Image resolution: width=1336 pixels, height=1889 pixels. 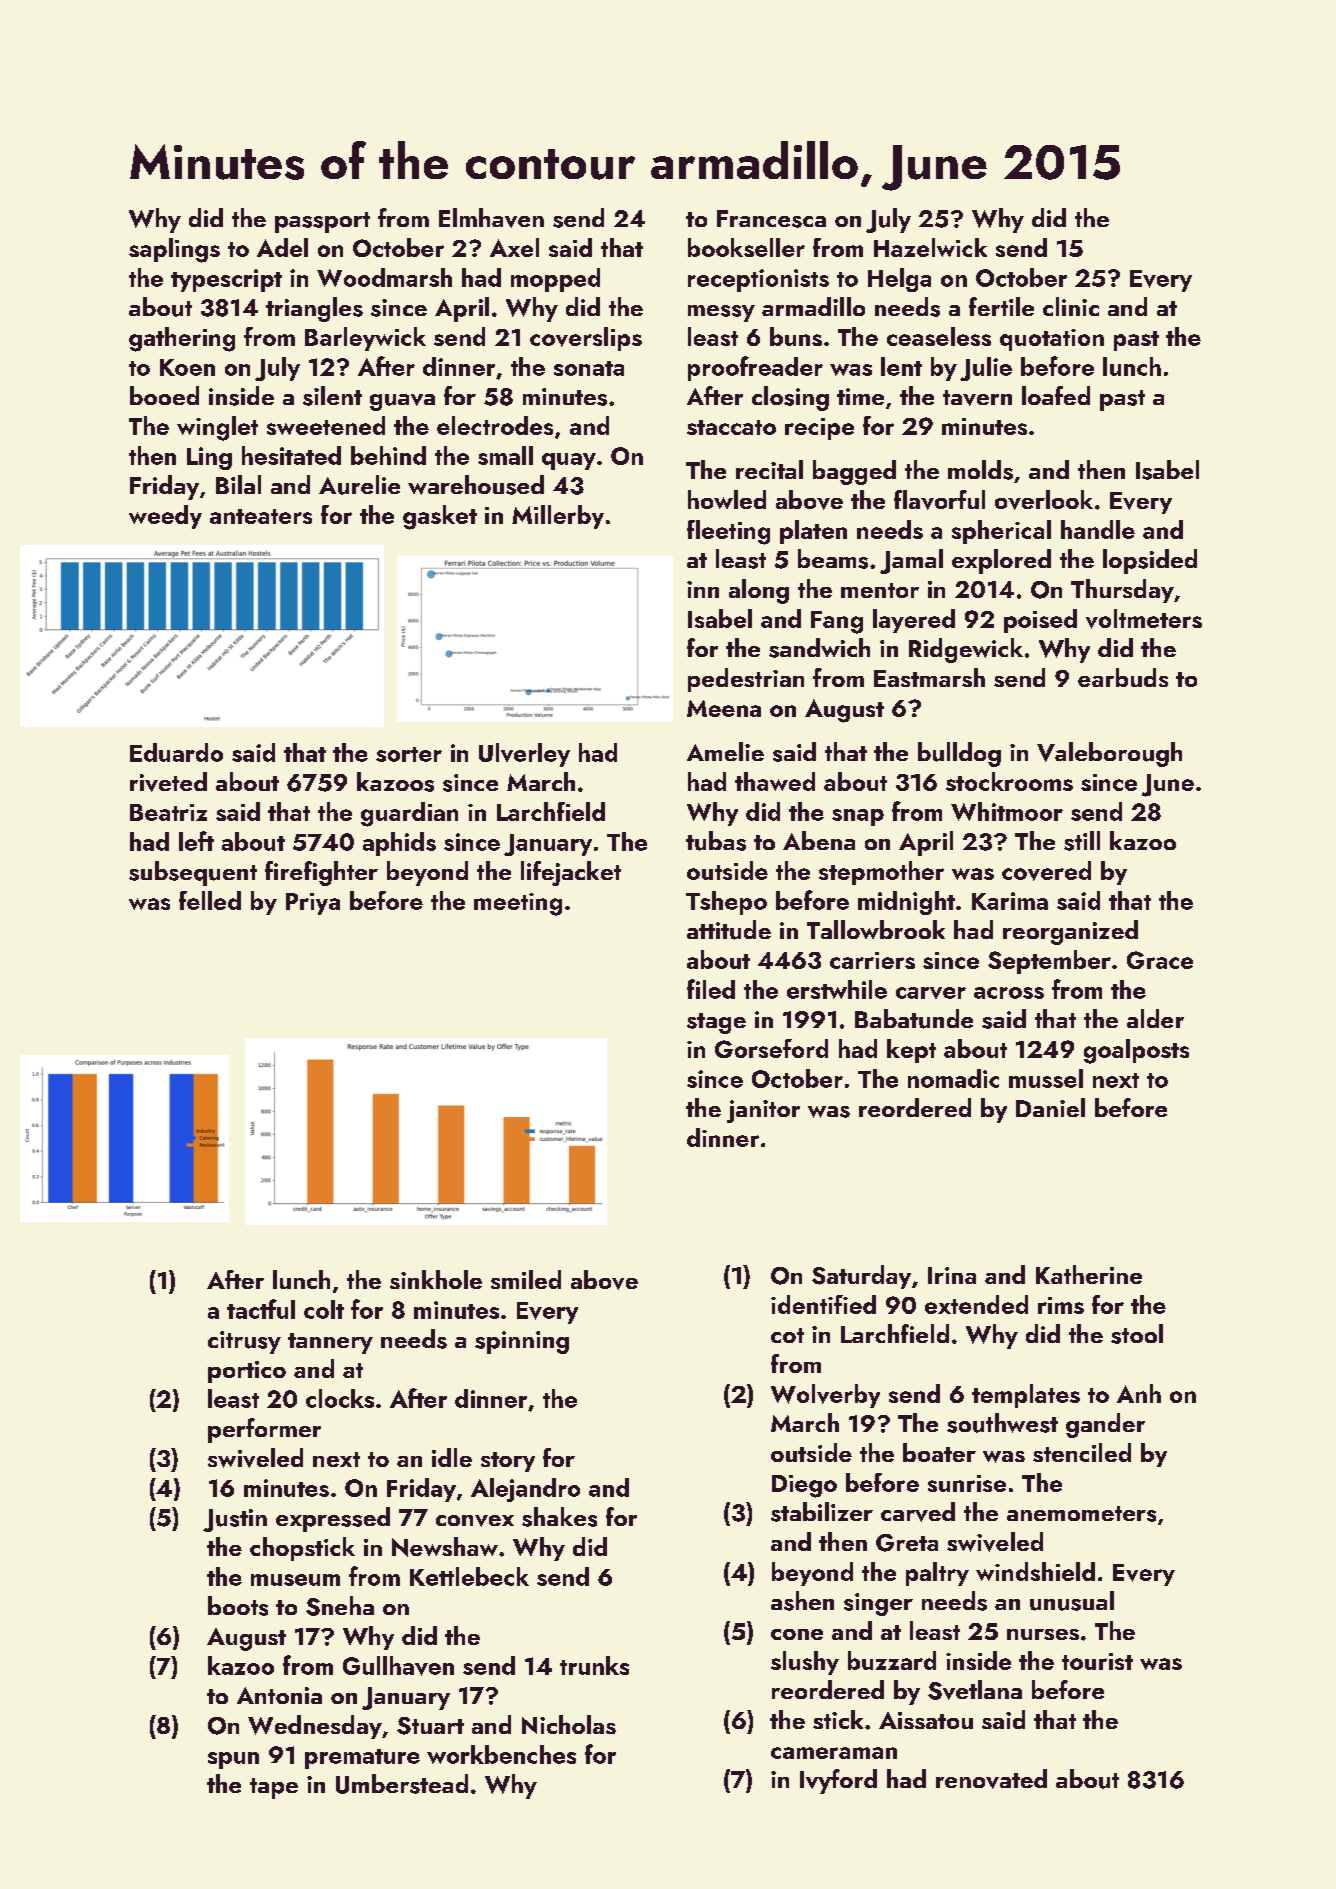 What do you see at coordinates (953, 1078) in the screenshot?
I see `nomadic` at bounding box center [953, 1078].
